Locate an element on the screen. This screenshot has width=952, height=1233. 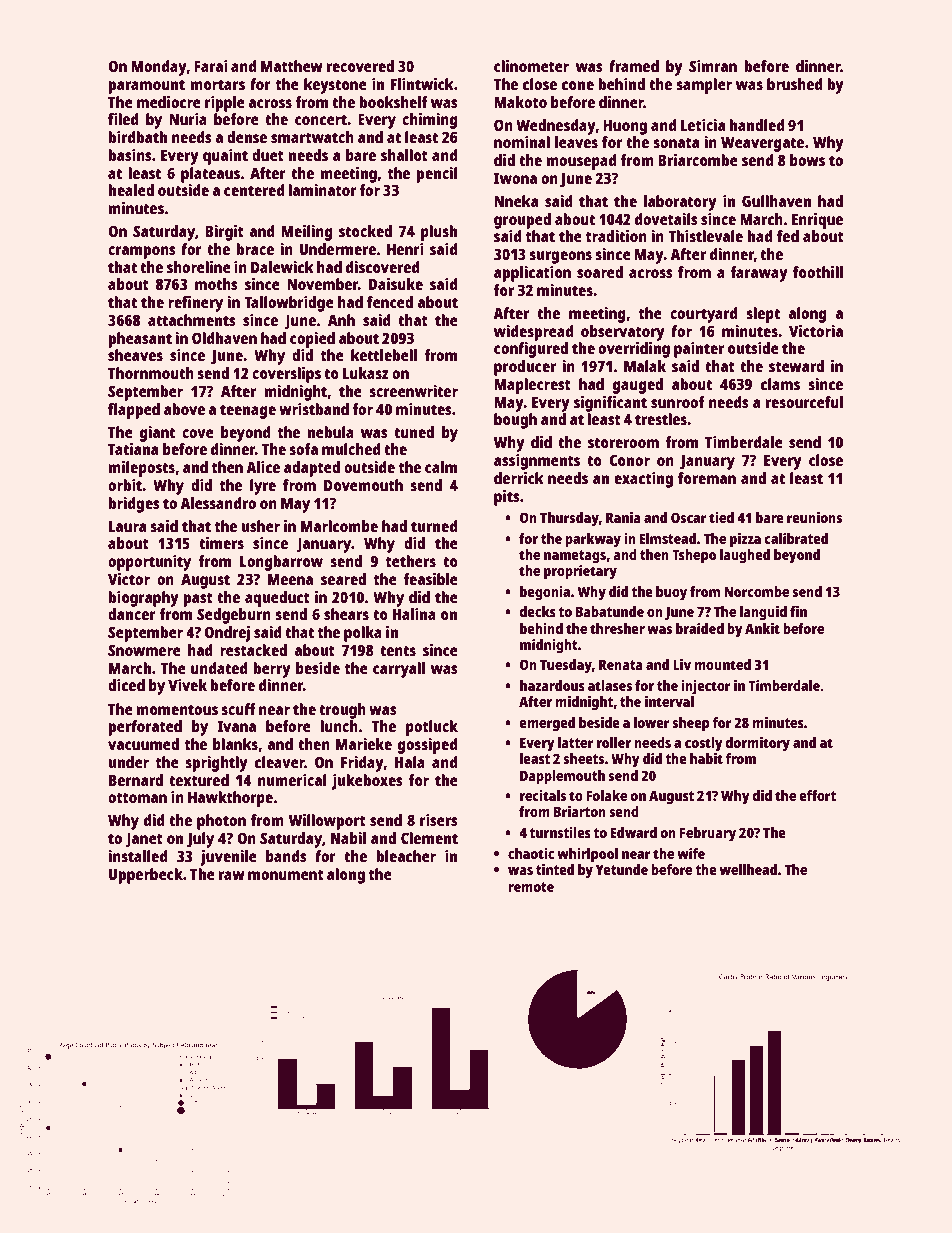
bands is located at coordinates (286, 856).
